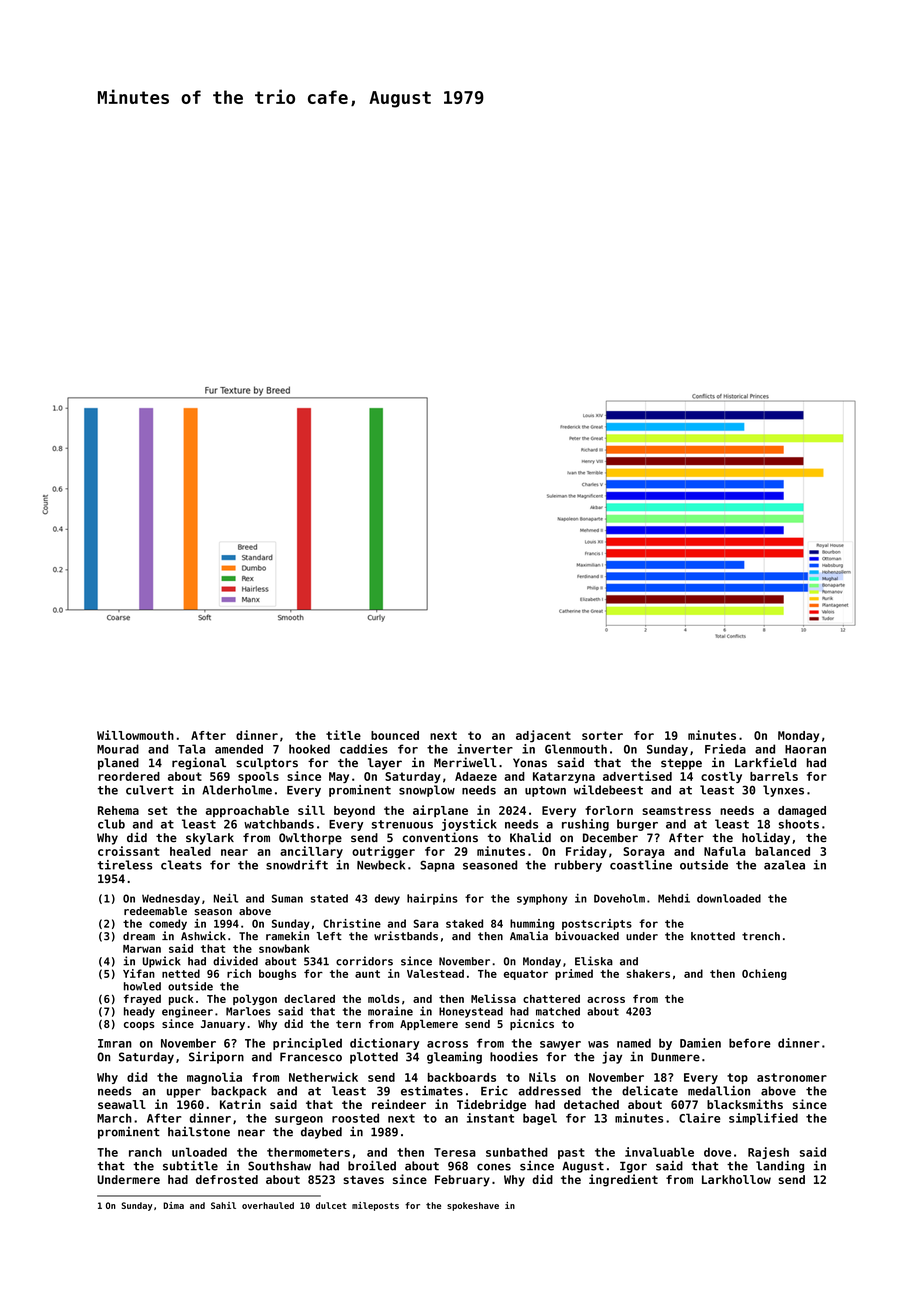 This screenshot has height=1308, width=924. What do you see at coordinates (602, 735) in the screenshot?
I see `sorter` at bounding box center [602, 735].
